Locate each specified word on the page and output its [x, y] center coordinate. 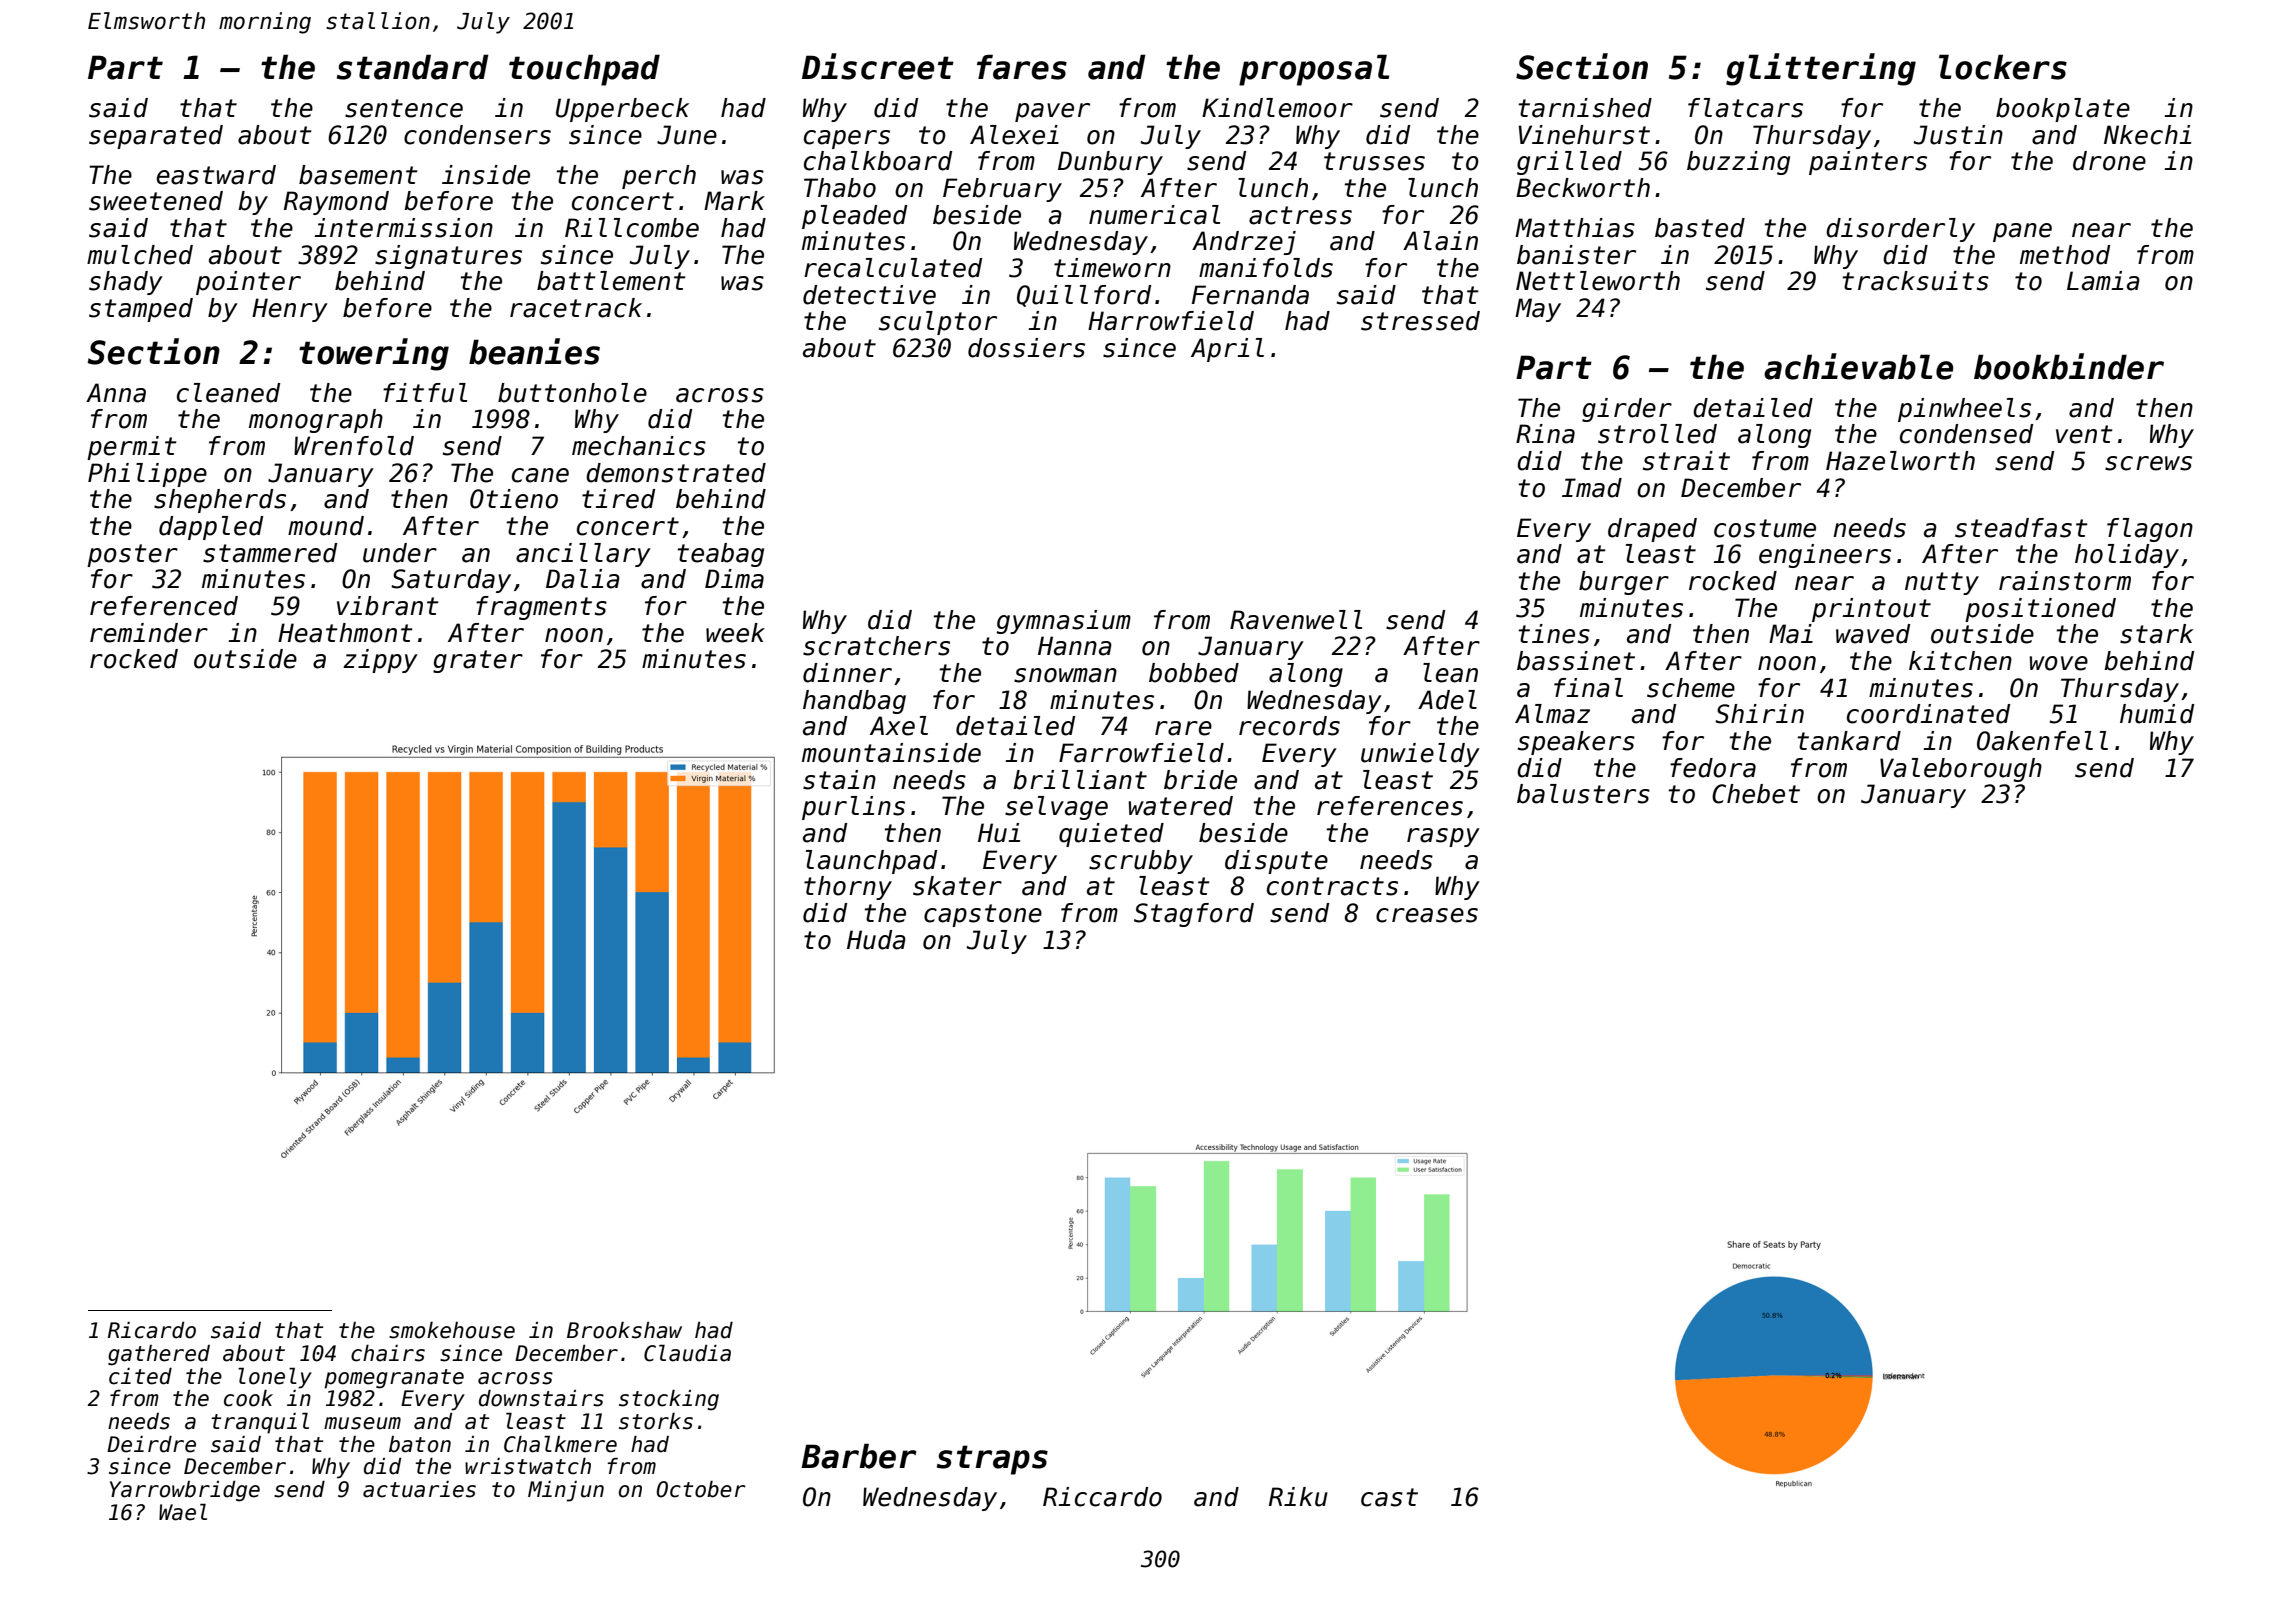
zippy [380, 661]
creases [1427, 915]
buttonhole [572, 393]
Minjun [566, 1491]
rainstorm [2065, 581]
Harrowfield [1171, 321]
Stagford [1194, 915]
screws [2148, 463]
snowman [1065, 675]
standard [413, 67]
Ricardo [152, 1330]
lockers [2003, 67]
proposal [1314, 70]
